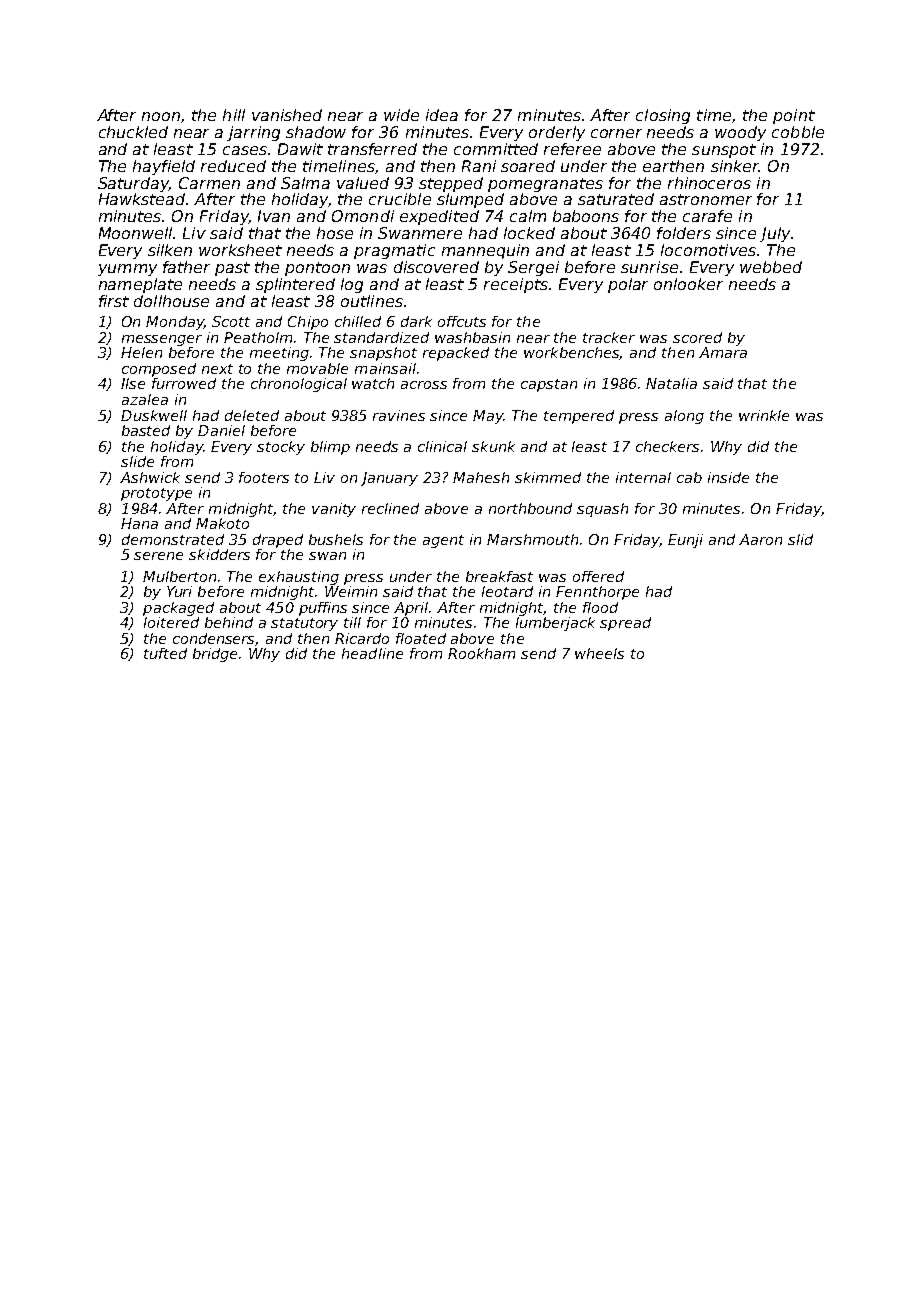  What do you see at coordinates (372, 653) in the page?
I see `headline` at bounding box center [372, 653].
